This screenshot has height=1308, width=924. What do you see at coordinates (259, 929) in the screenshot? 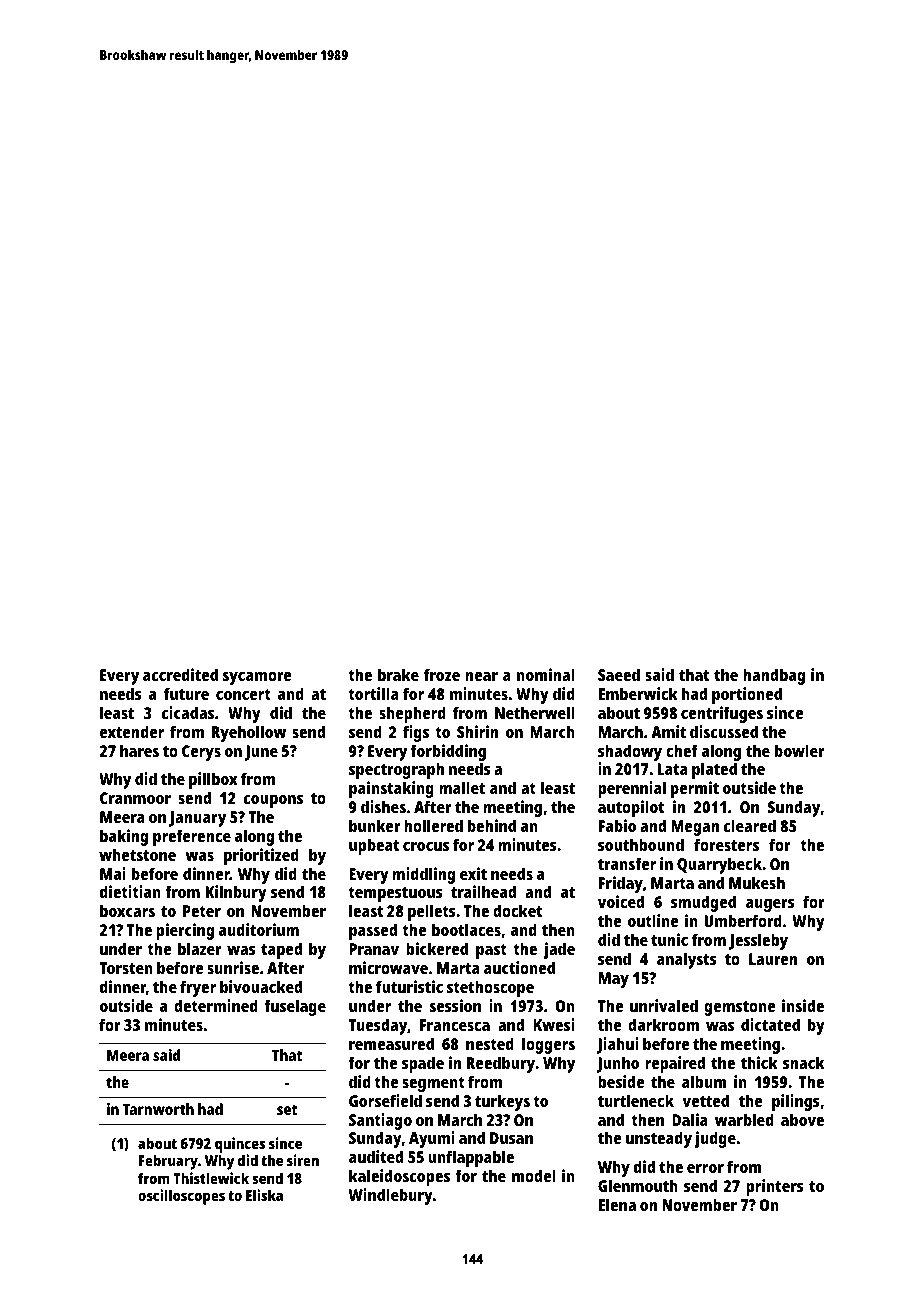
I see `auditorium` at bounding box center [259, 929].
